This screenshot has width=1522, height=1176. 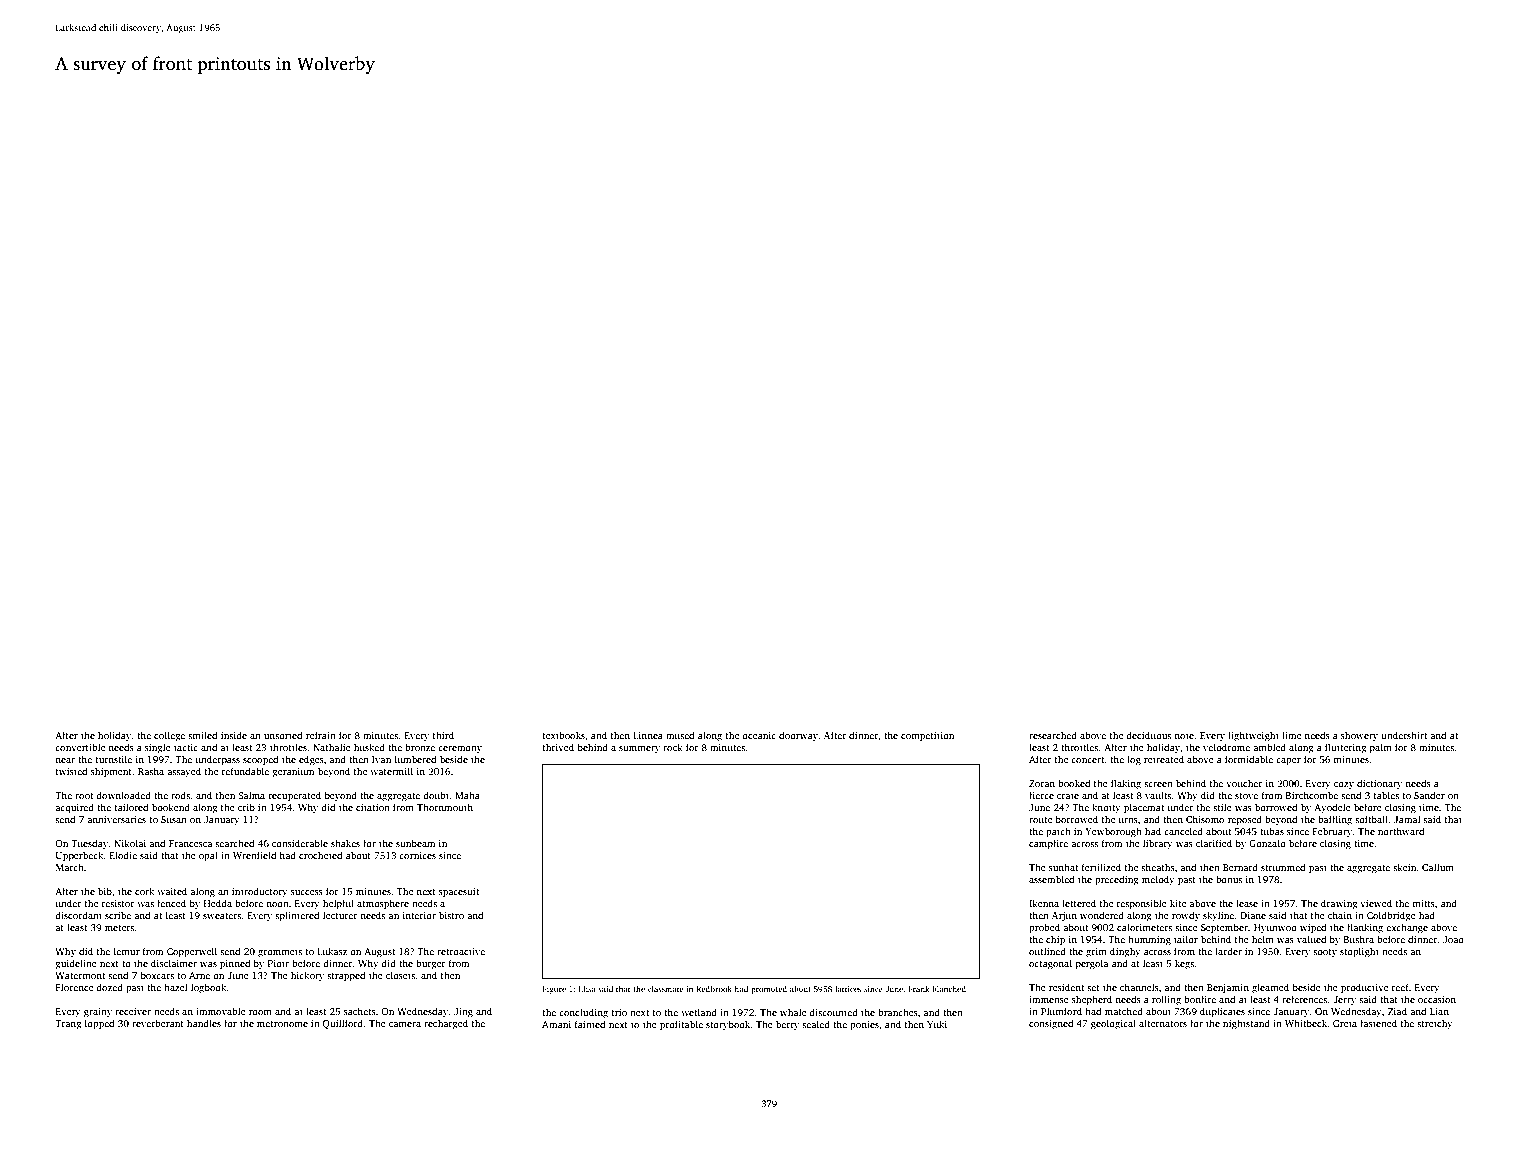 What do you see at coordinates (1044, 928) in the screenshot?
I see `probed` at bounding box center [1044, 928].
